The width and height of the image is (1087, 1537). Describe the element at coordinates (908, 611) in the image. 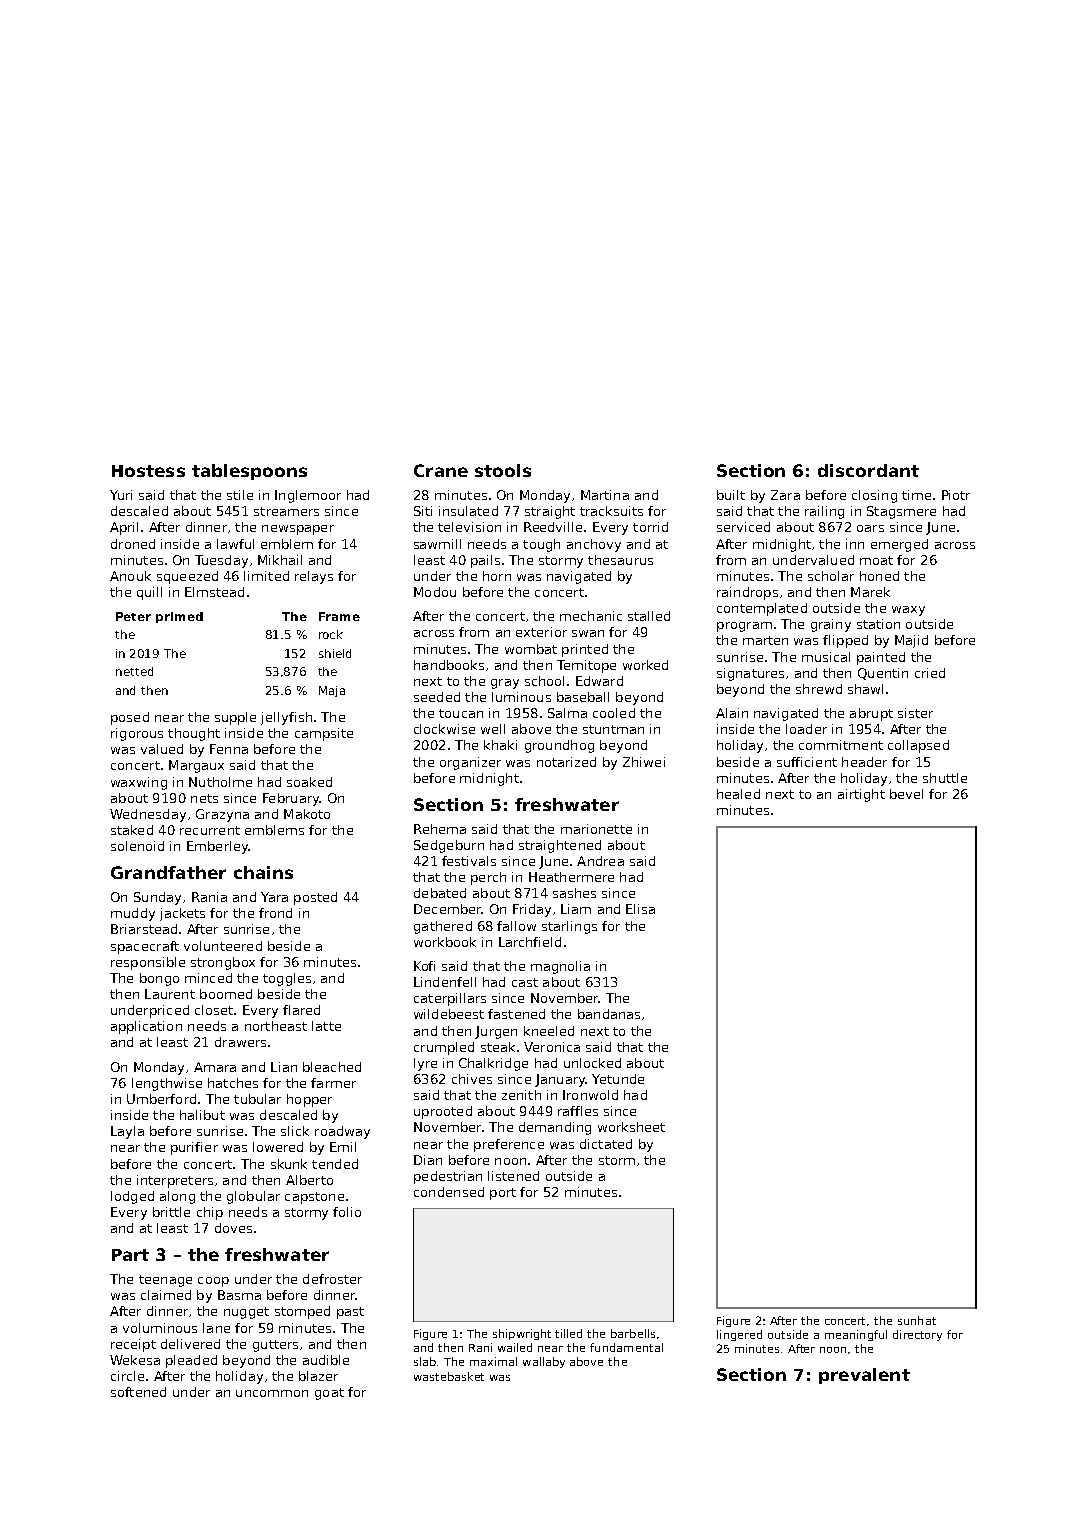

I see `waxy` at that location.
